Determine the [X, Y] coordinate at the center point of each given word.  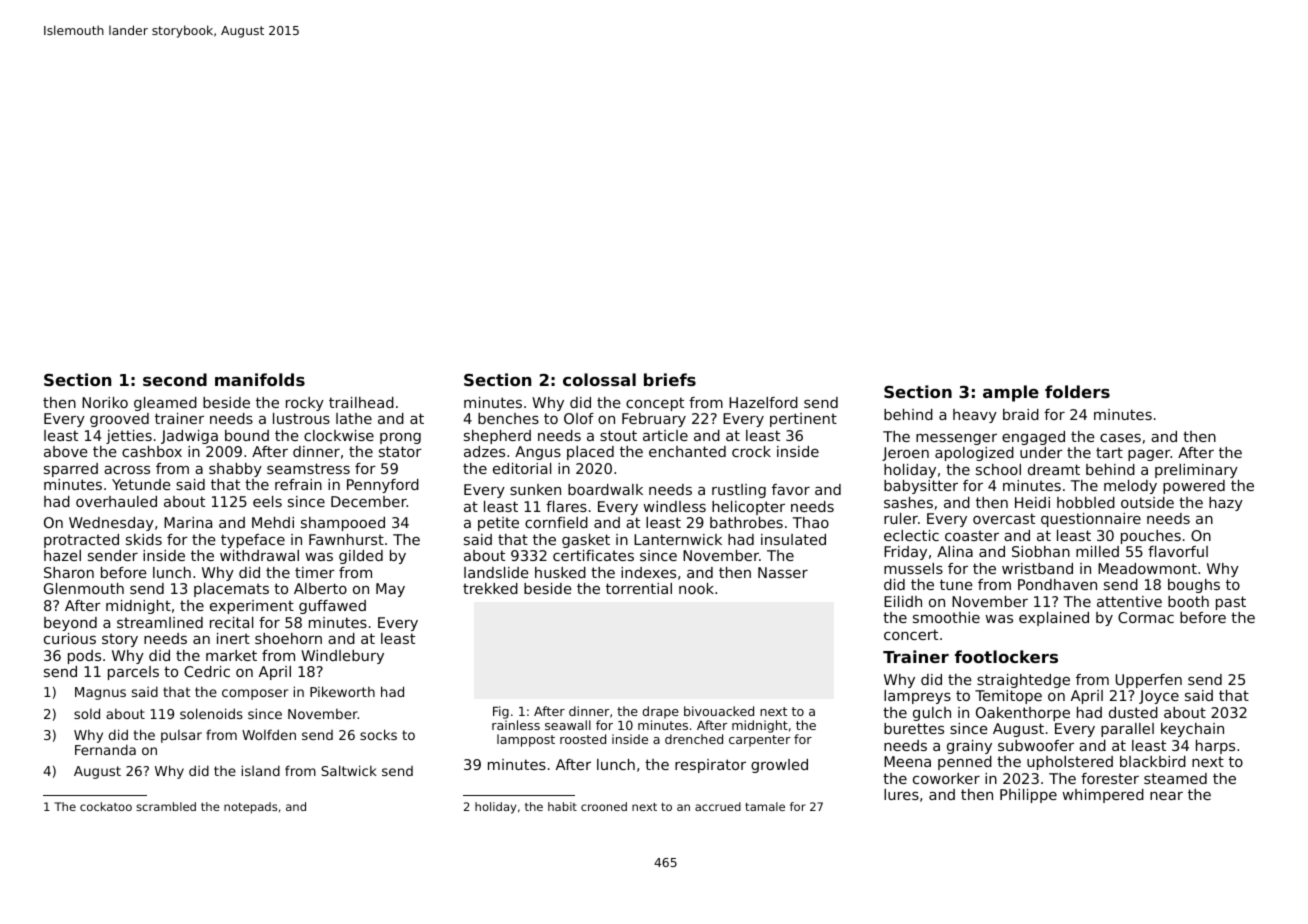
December [369, 501]
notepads [250, 808]
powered [1194, 487]
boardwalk [605, 489]
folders [1077, 391]
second [175, 379]
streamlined [160, 622]
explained [1054, 619]
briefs [670, 379]
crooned [604, 806]
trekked [490, 588]
